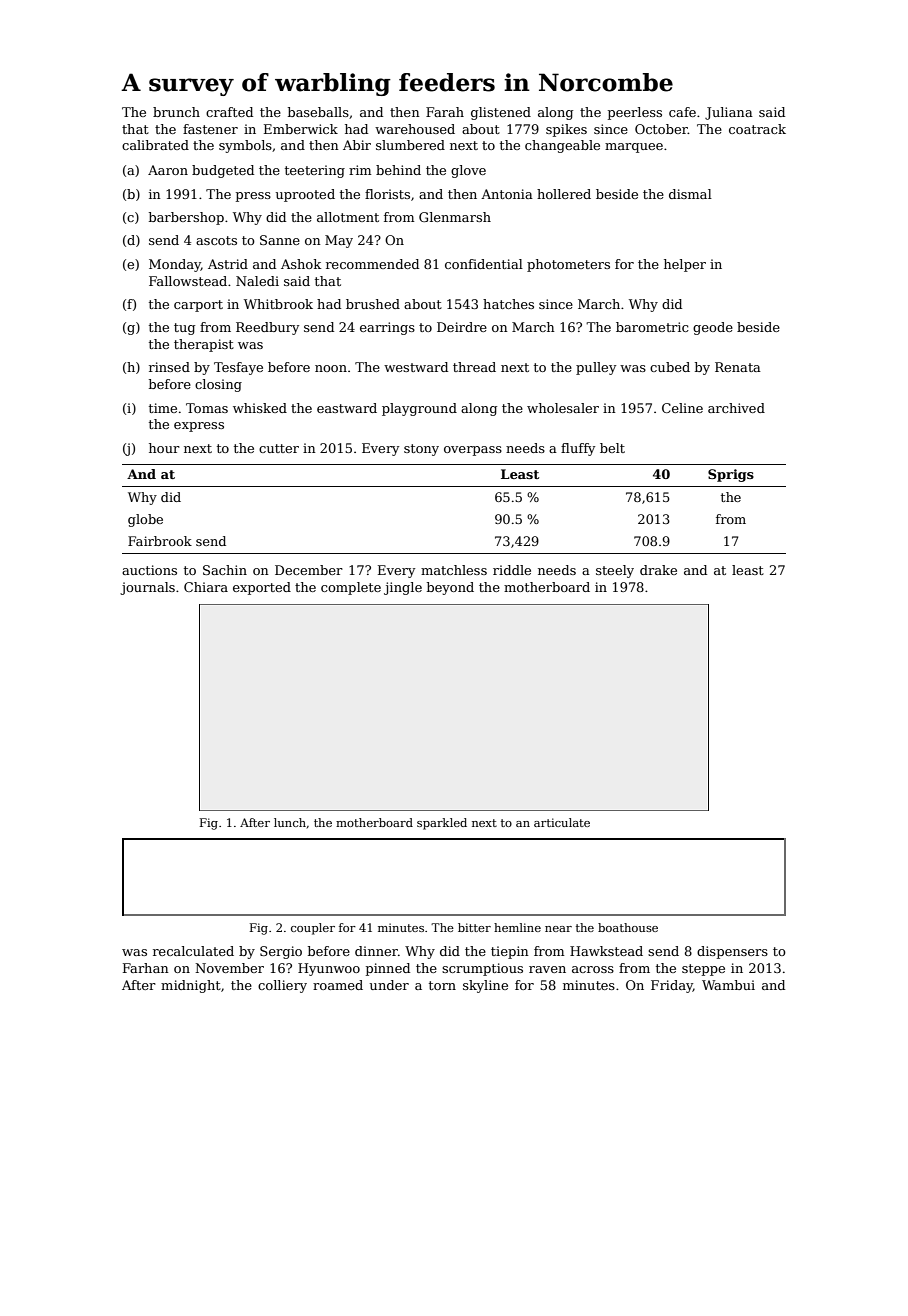 Image resolution: width=908 pixels, height=1316 pixels. I want to click on jingle, so click(403, 588).
